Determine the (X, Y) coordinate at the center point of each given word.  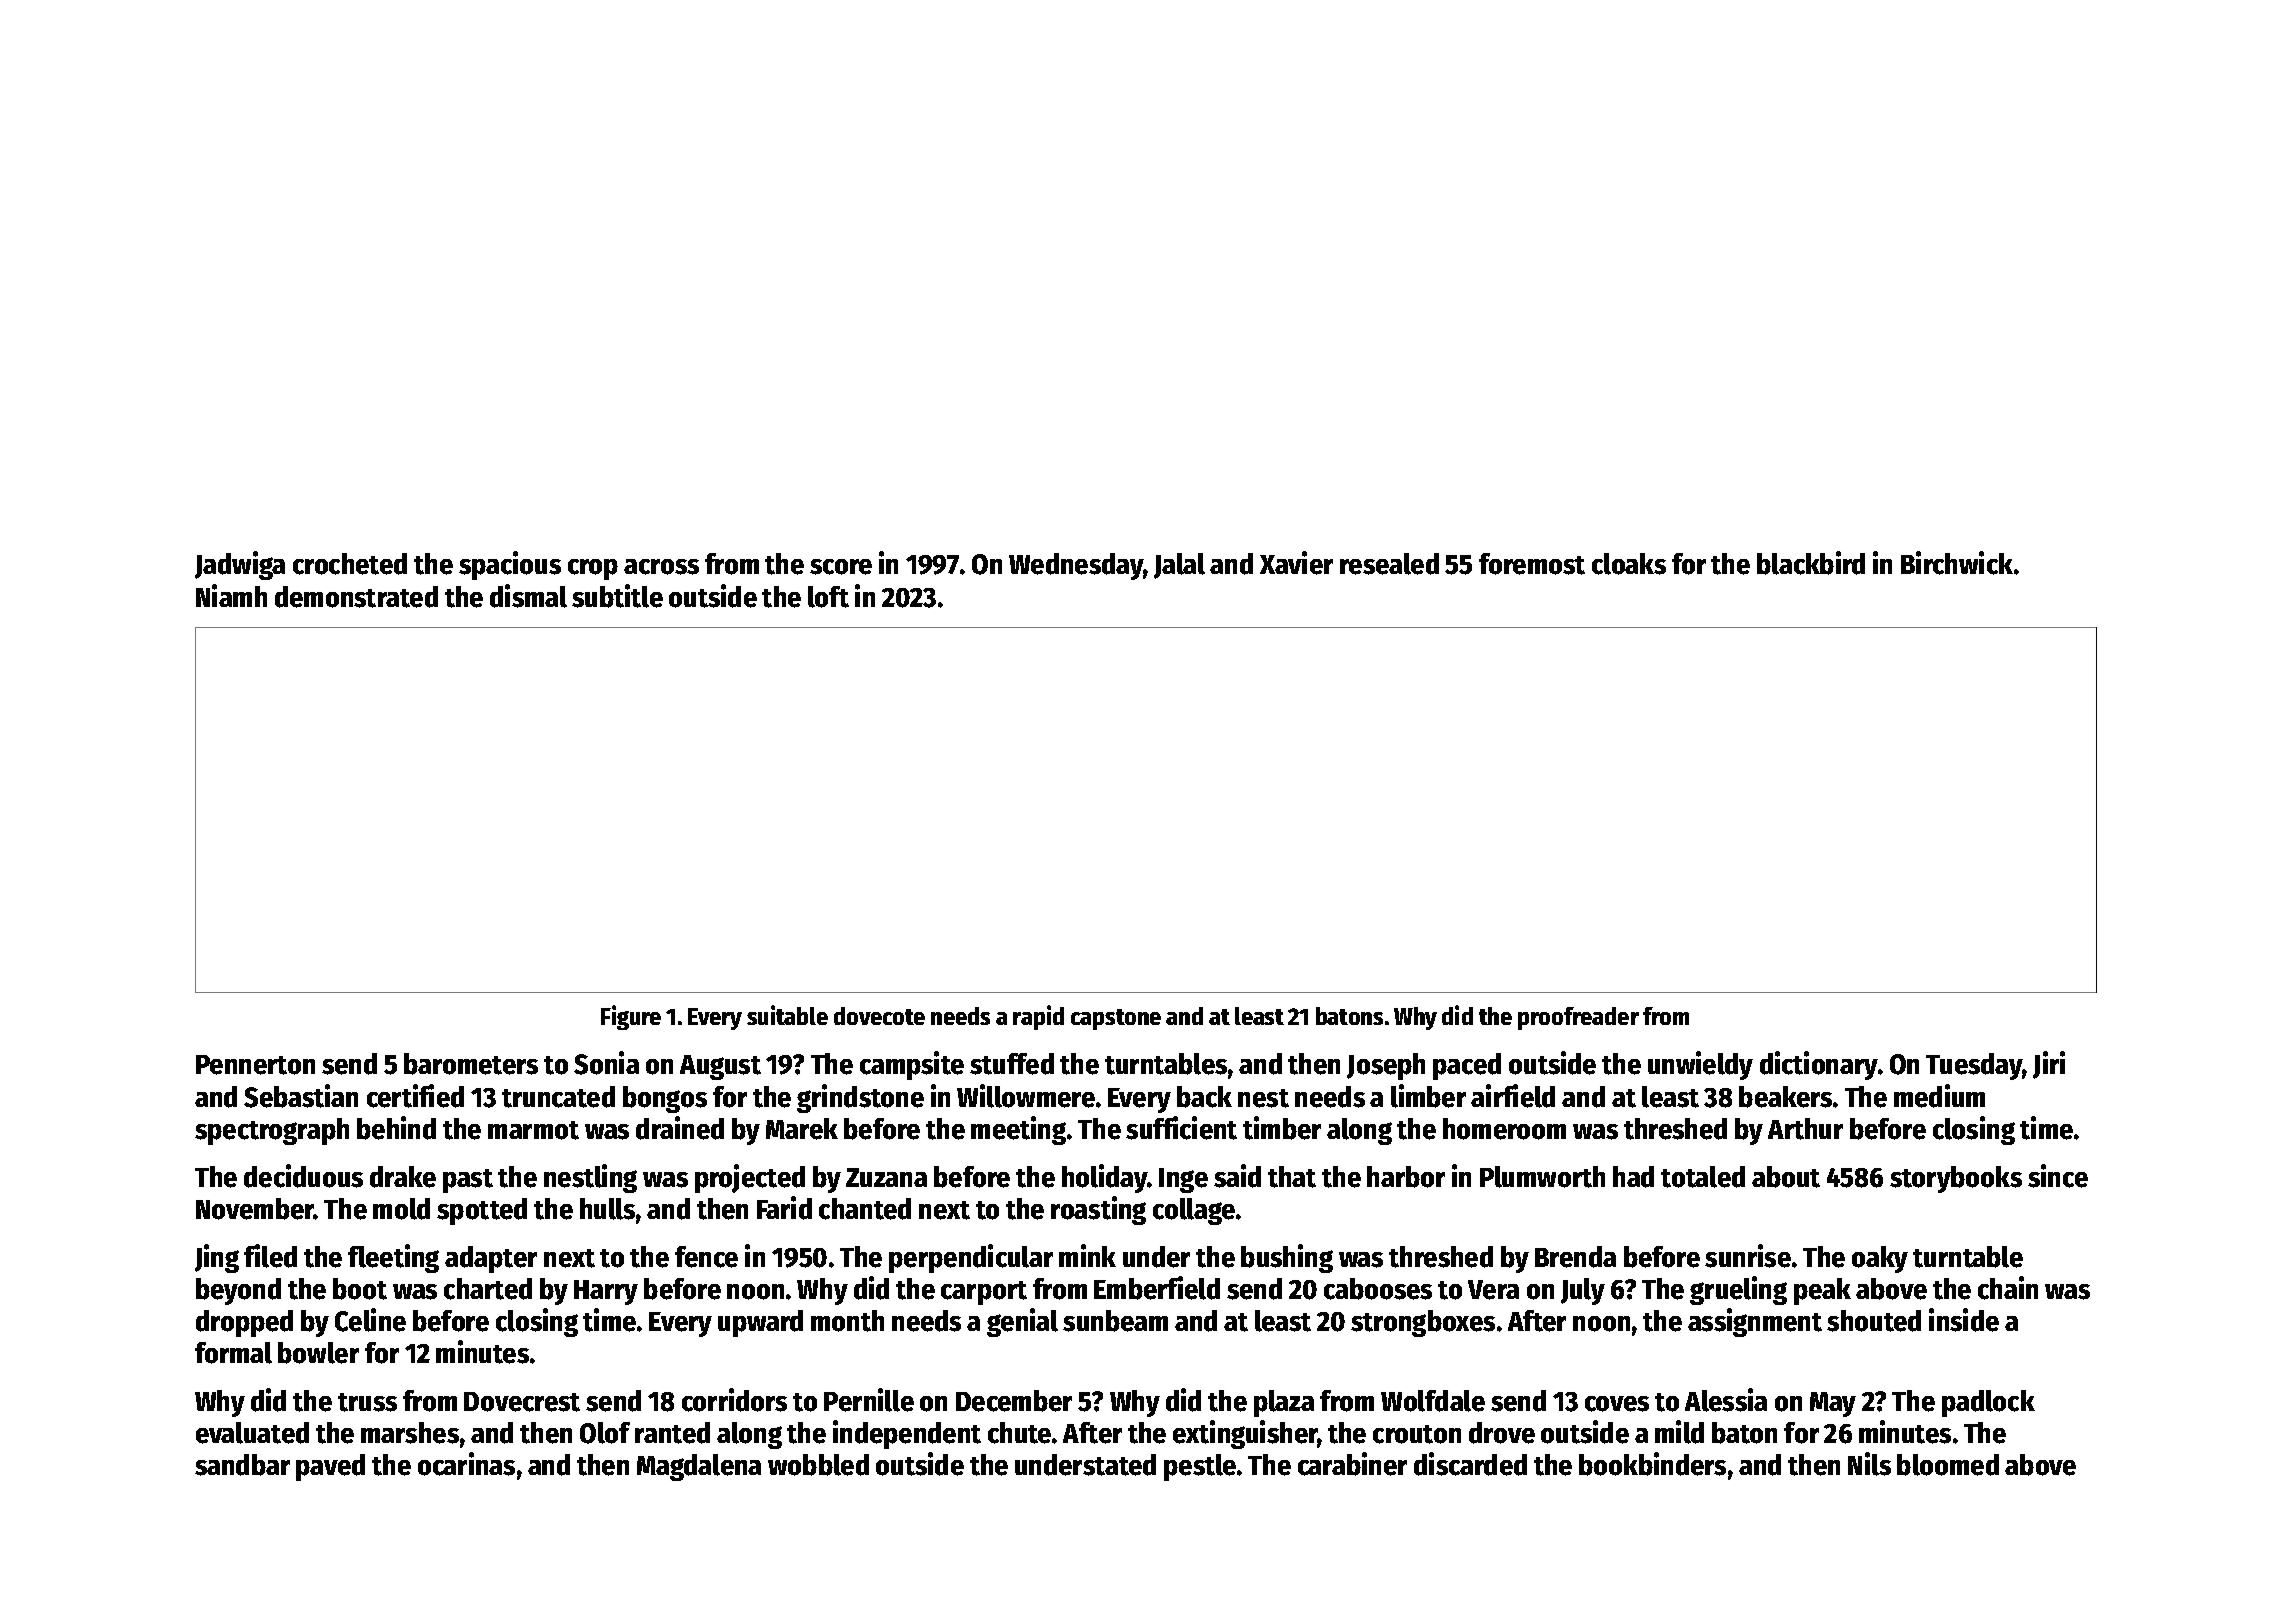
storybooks (1956, 1179)
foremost (1532, 564)
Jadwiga (240, 565)
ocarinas (466, 1464)
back (1204, 1097)
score (841, 567)
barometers (471, 1064)
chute (1019, 1433)
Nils (1869, 1464)
